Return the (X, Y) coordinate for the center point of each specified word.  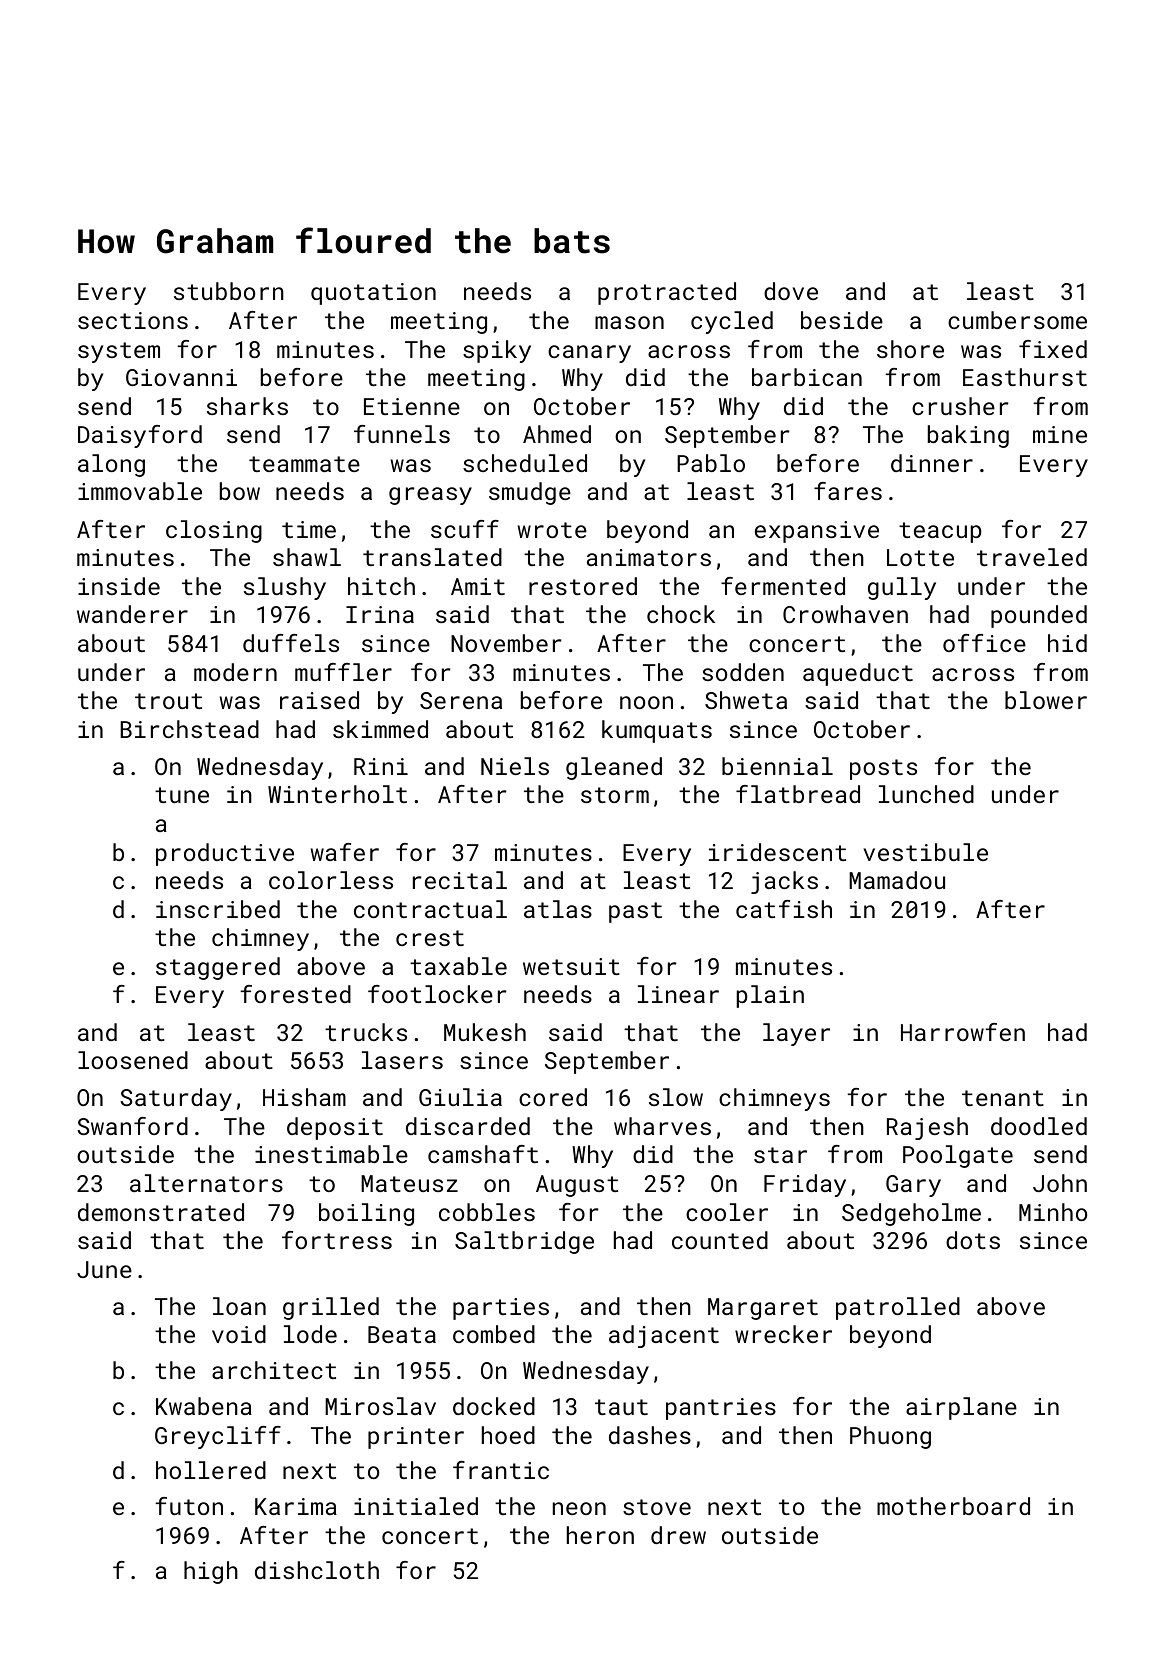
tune (182, 795)
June (104, 1269)
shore (910, 349)
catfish (784, 909)
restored (583, 586)
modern (235, 672)
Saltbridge (524, 1242)
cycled (732, 322)
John (1060, 1183)
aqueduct (858, 674)
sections (133, 320)
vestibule (926, 852)
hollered (211, 1470)
